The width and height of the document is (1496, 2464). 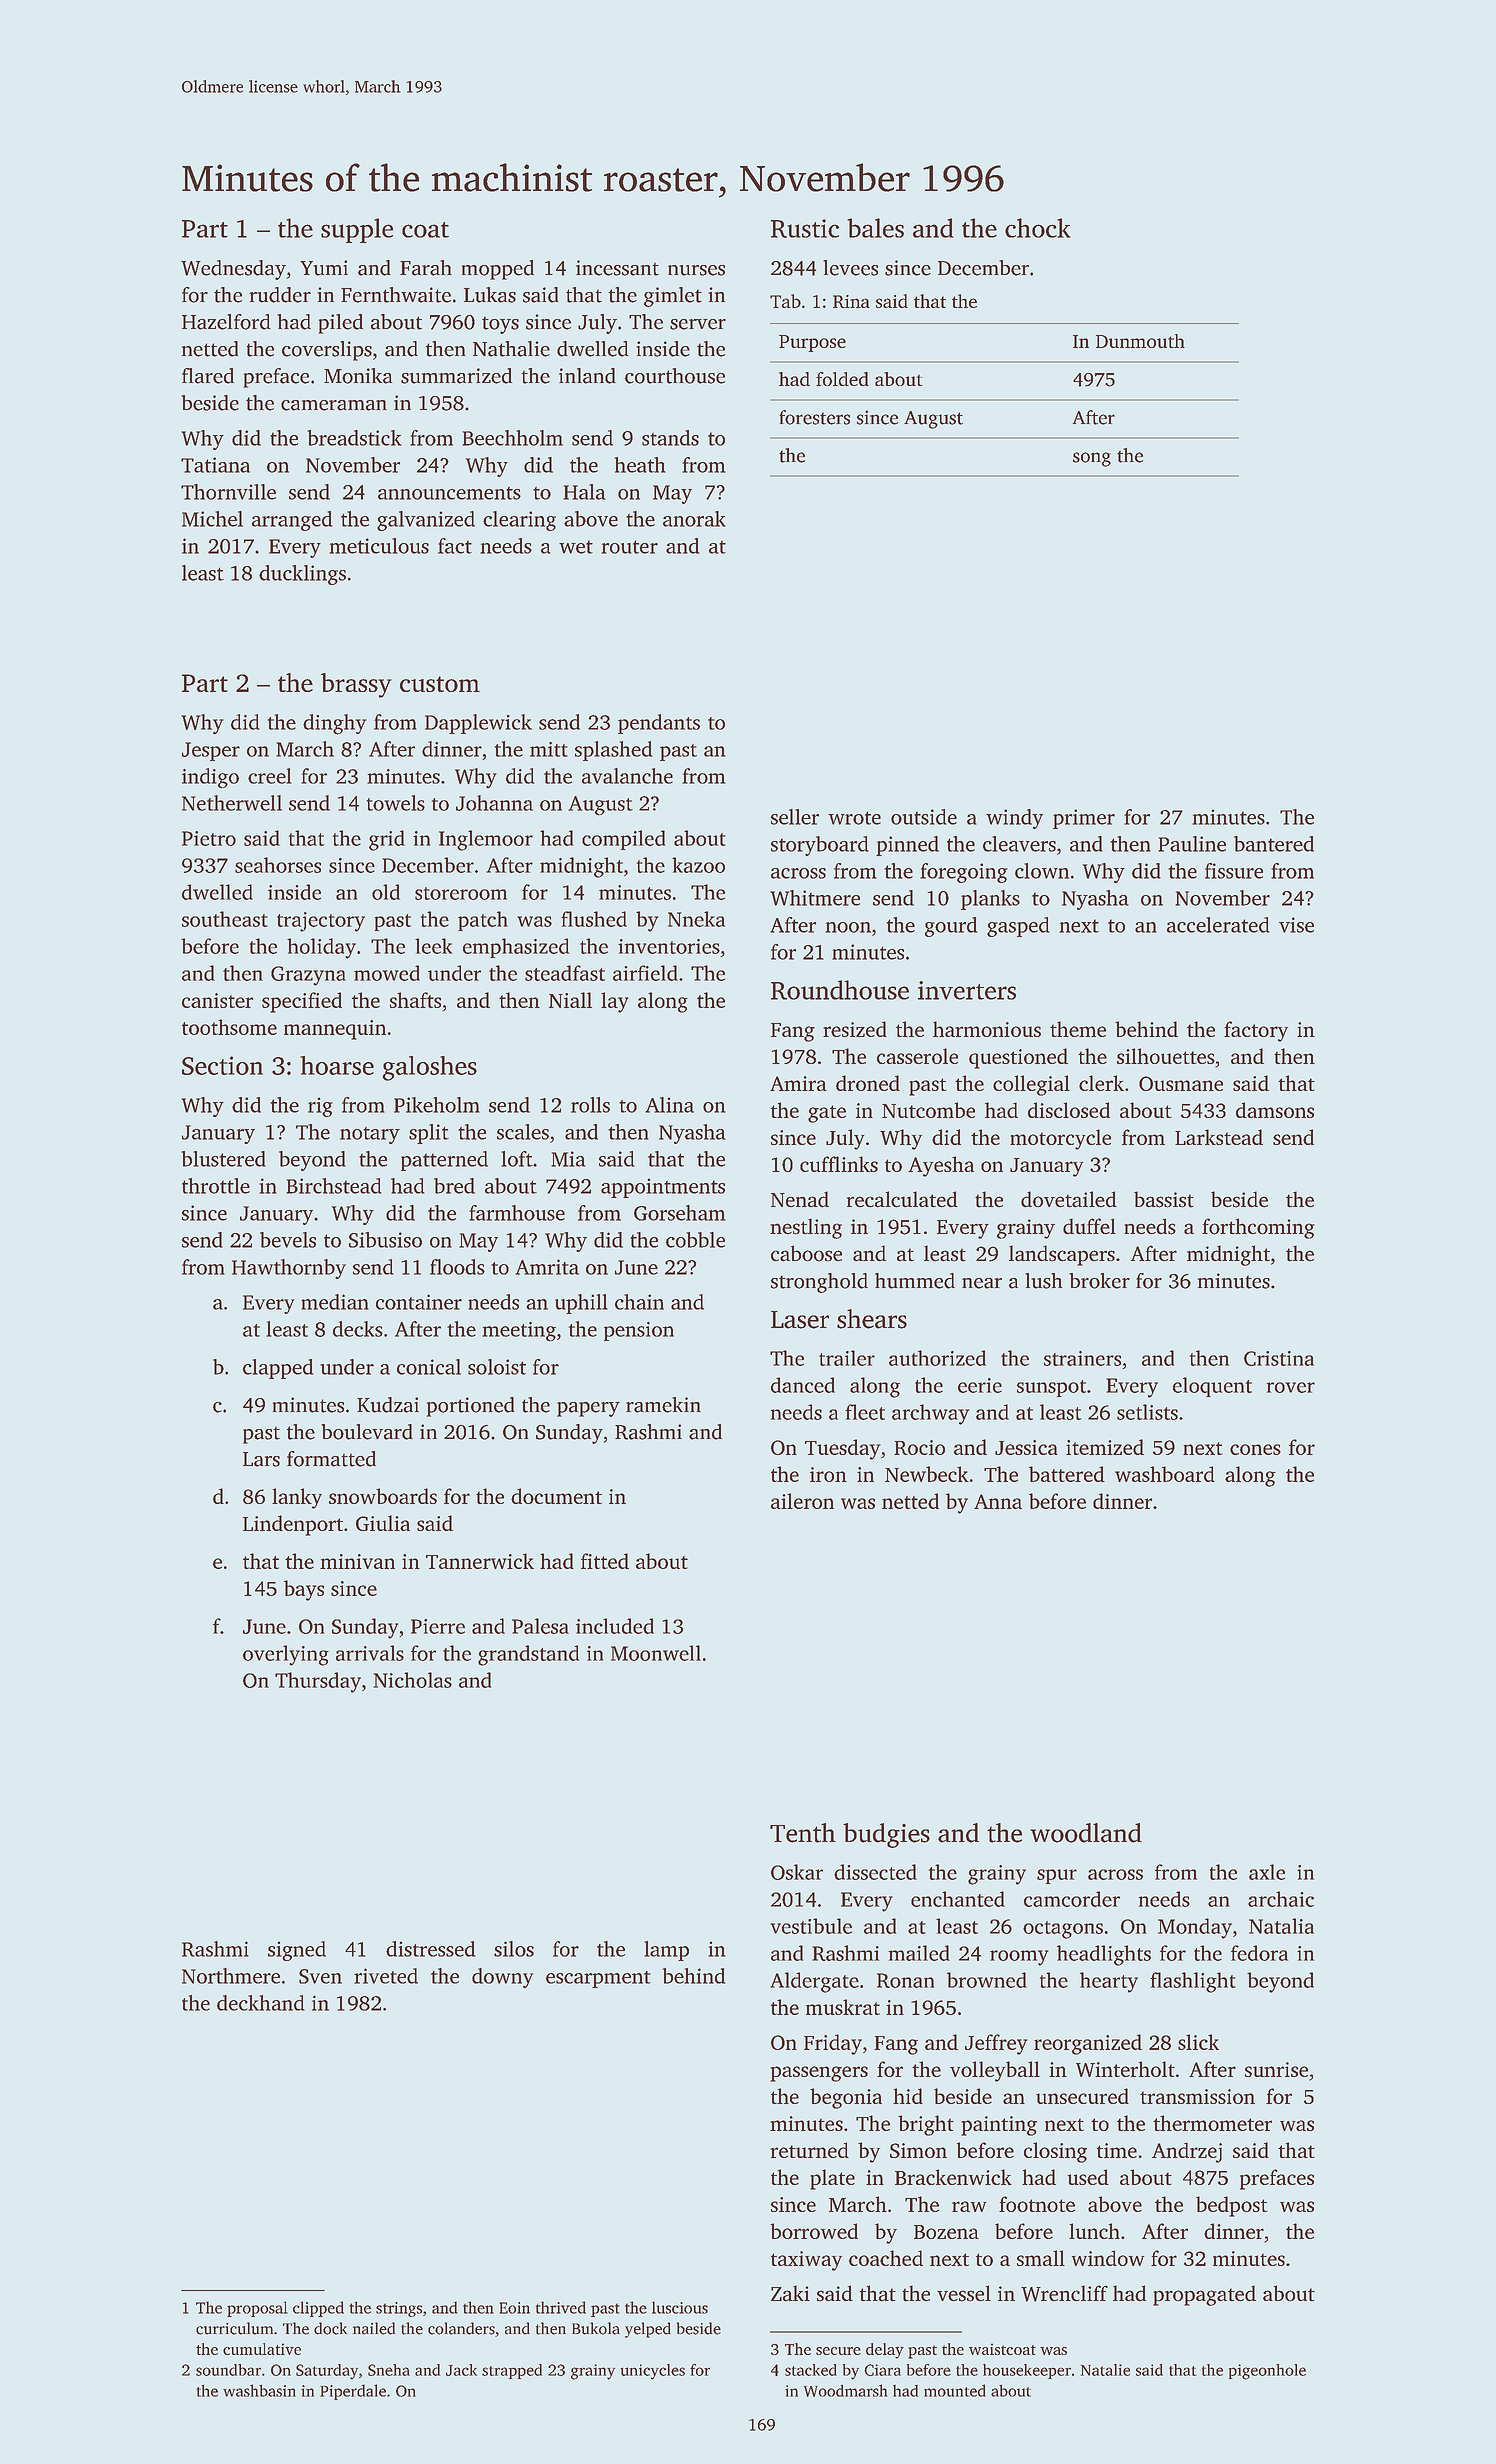 What do you see at coordinates (399, 2309) in the document?
I see `strings` at bounding box center [399, 2309].
